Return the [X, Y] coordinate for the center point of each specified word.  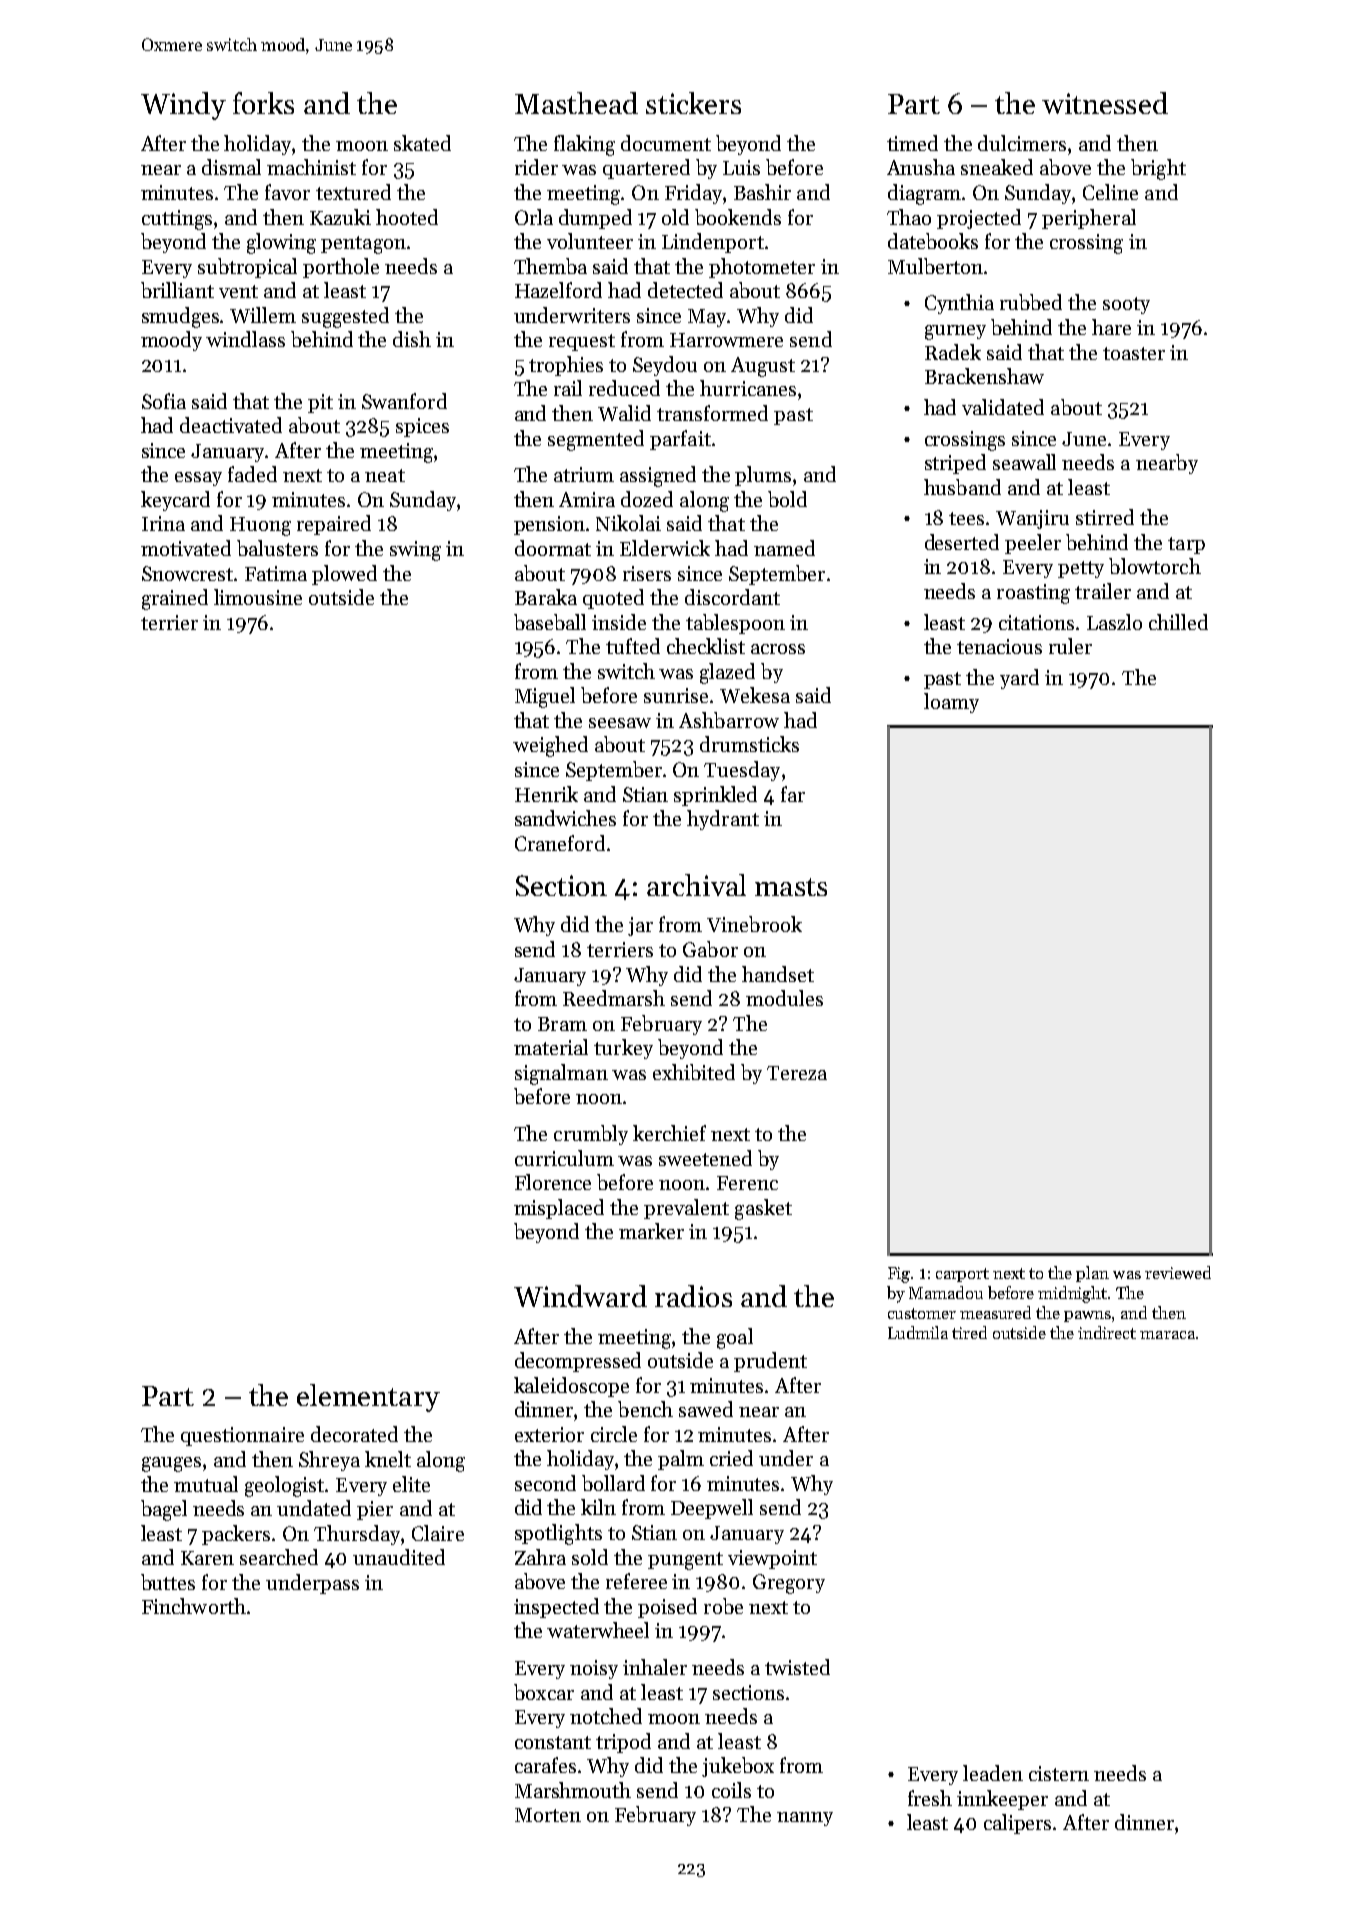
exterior [549, 1434]
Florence [553, 1182]
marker [651, 1231]
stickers [693, 103]
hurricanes [748, 388]
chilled [1178, 622]
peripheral [1089, 219]
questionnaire [242, 1436]
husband [962, 487]
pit [320, 403]
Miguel [545, 697]
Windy [183, 106]
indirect [1107, 1332]
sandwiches [565, 818]
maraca [1167, 1335]
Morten [548, 1815]
